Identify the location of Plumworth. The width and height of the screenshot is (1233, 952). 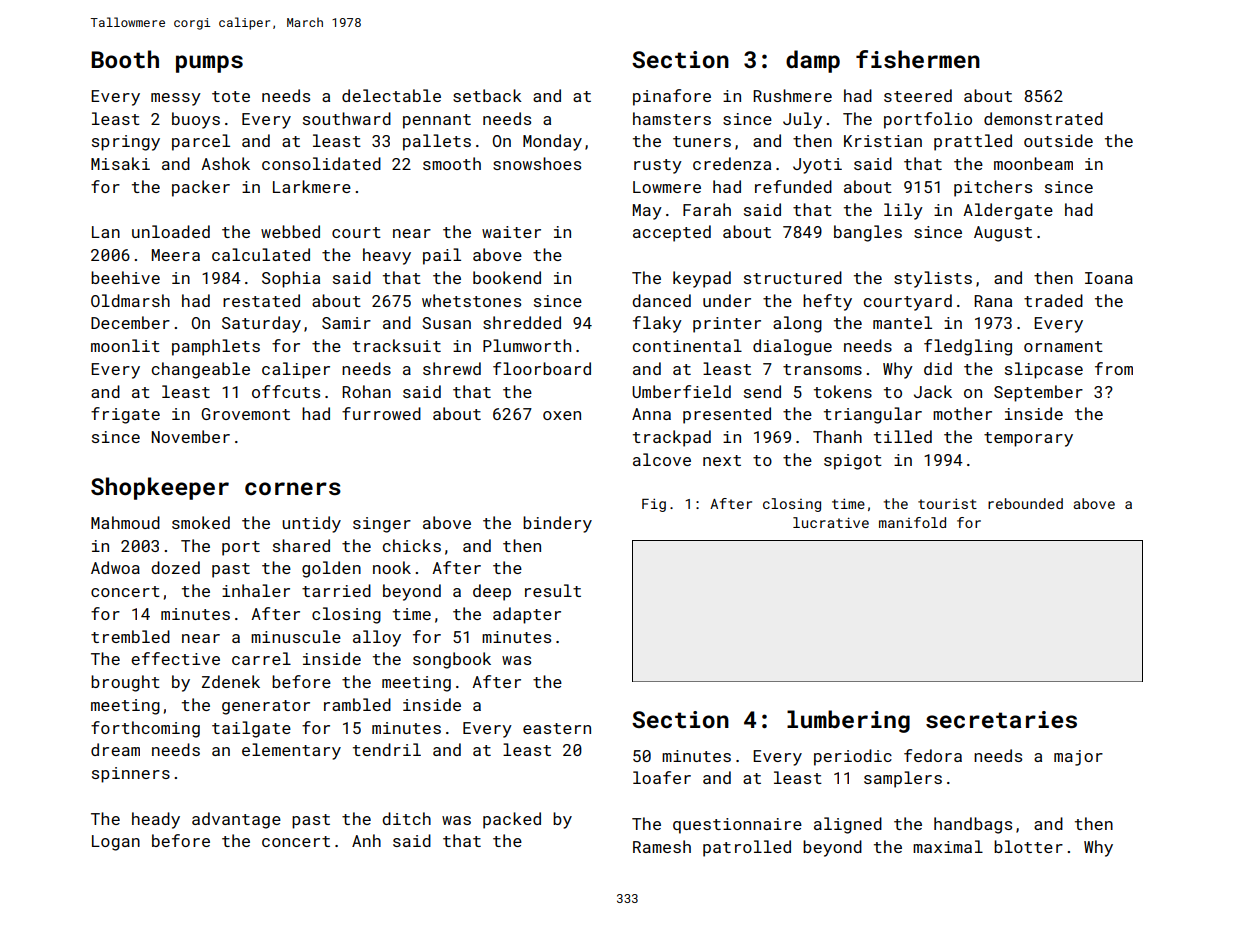
(527, 345).
